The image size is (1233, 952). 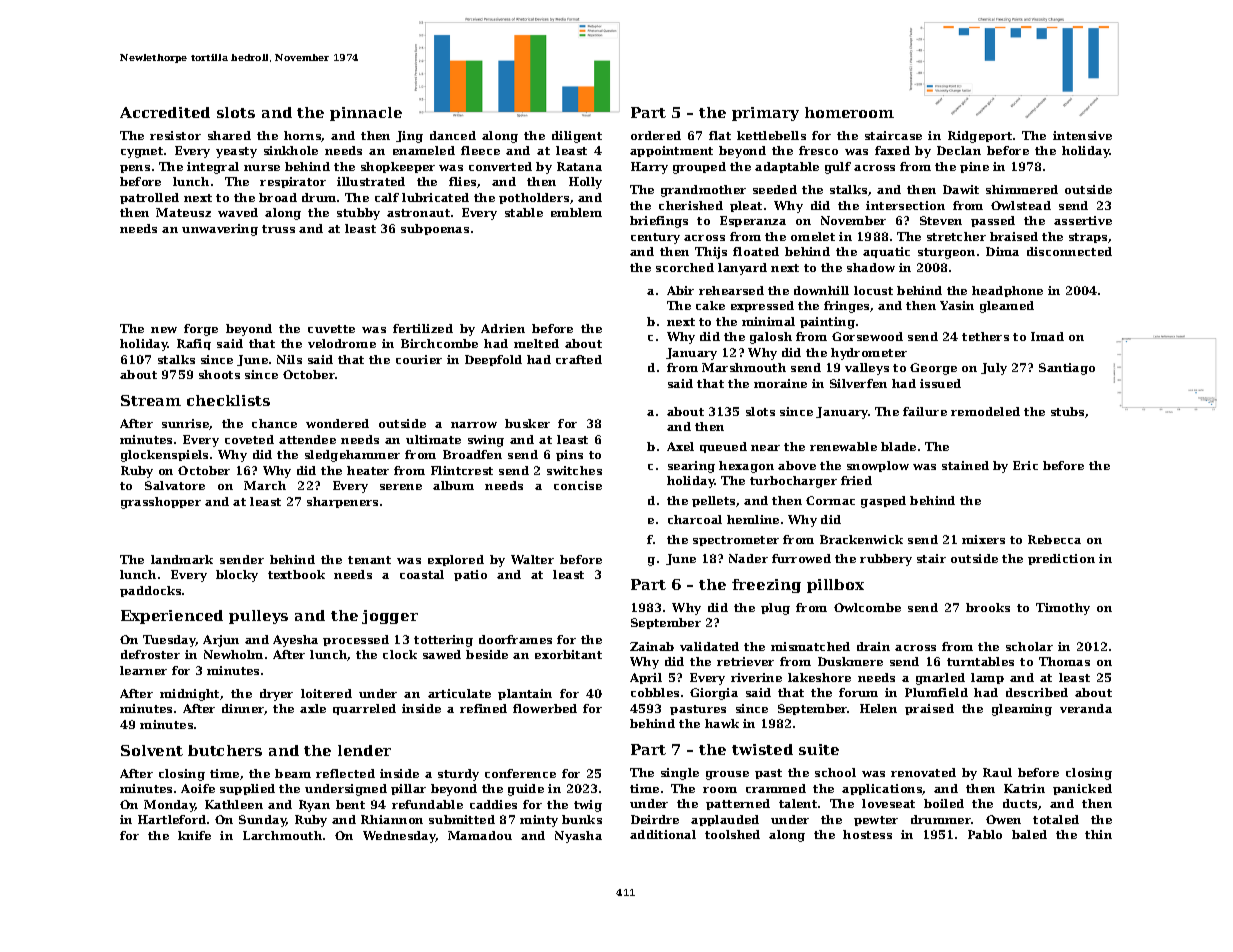 I want to click on paddocks, so click(x=150, y=591).
